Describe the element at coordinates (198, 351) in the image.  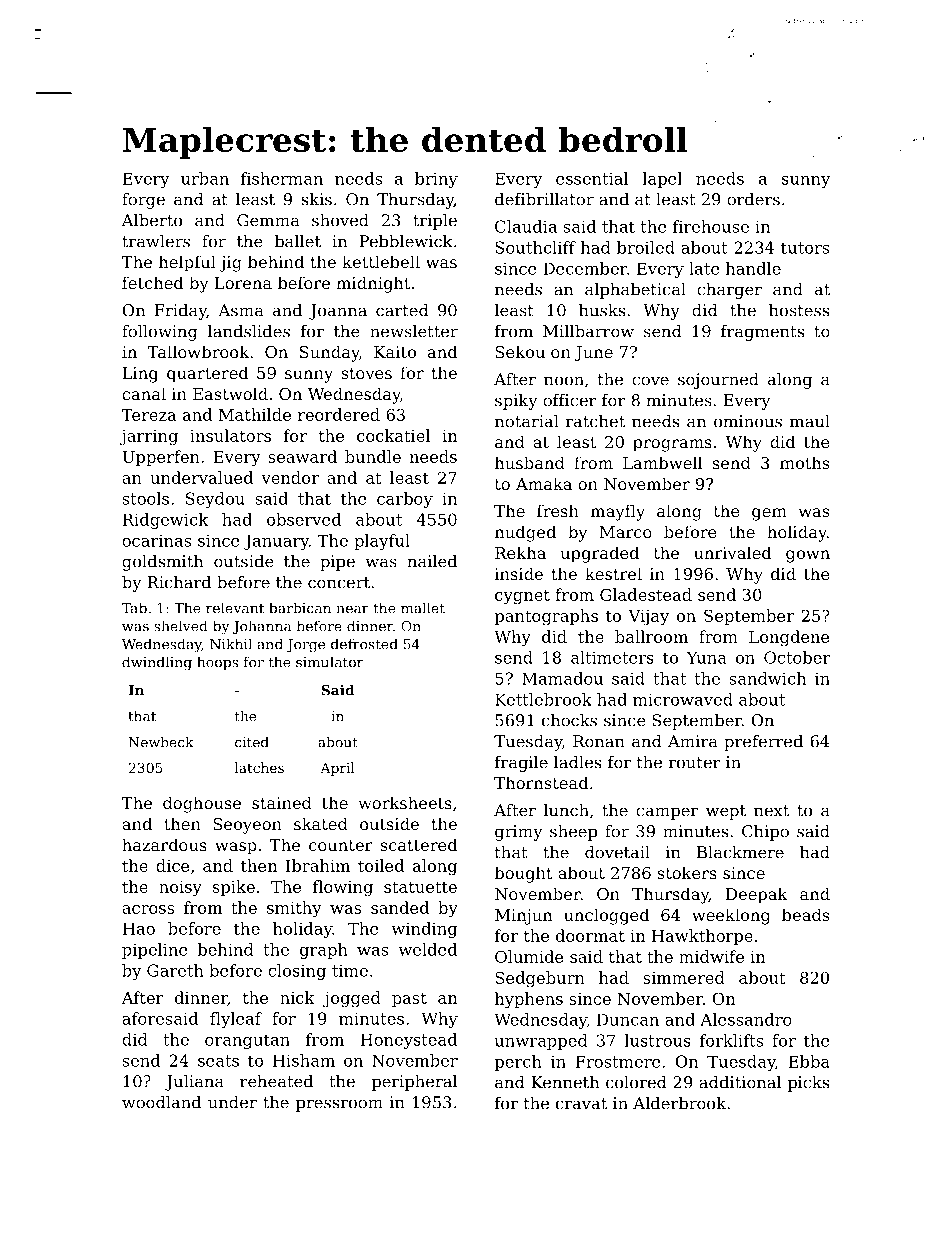
I see `Tallowbrook` at that location.
